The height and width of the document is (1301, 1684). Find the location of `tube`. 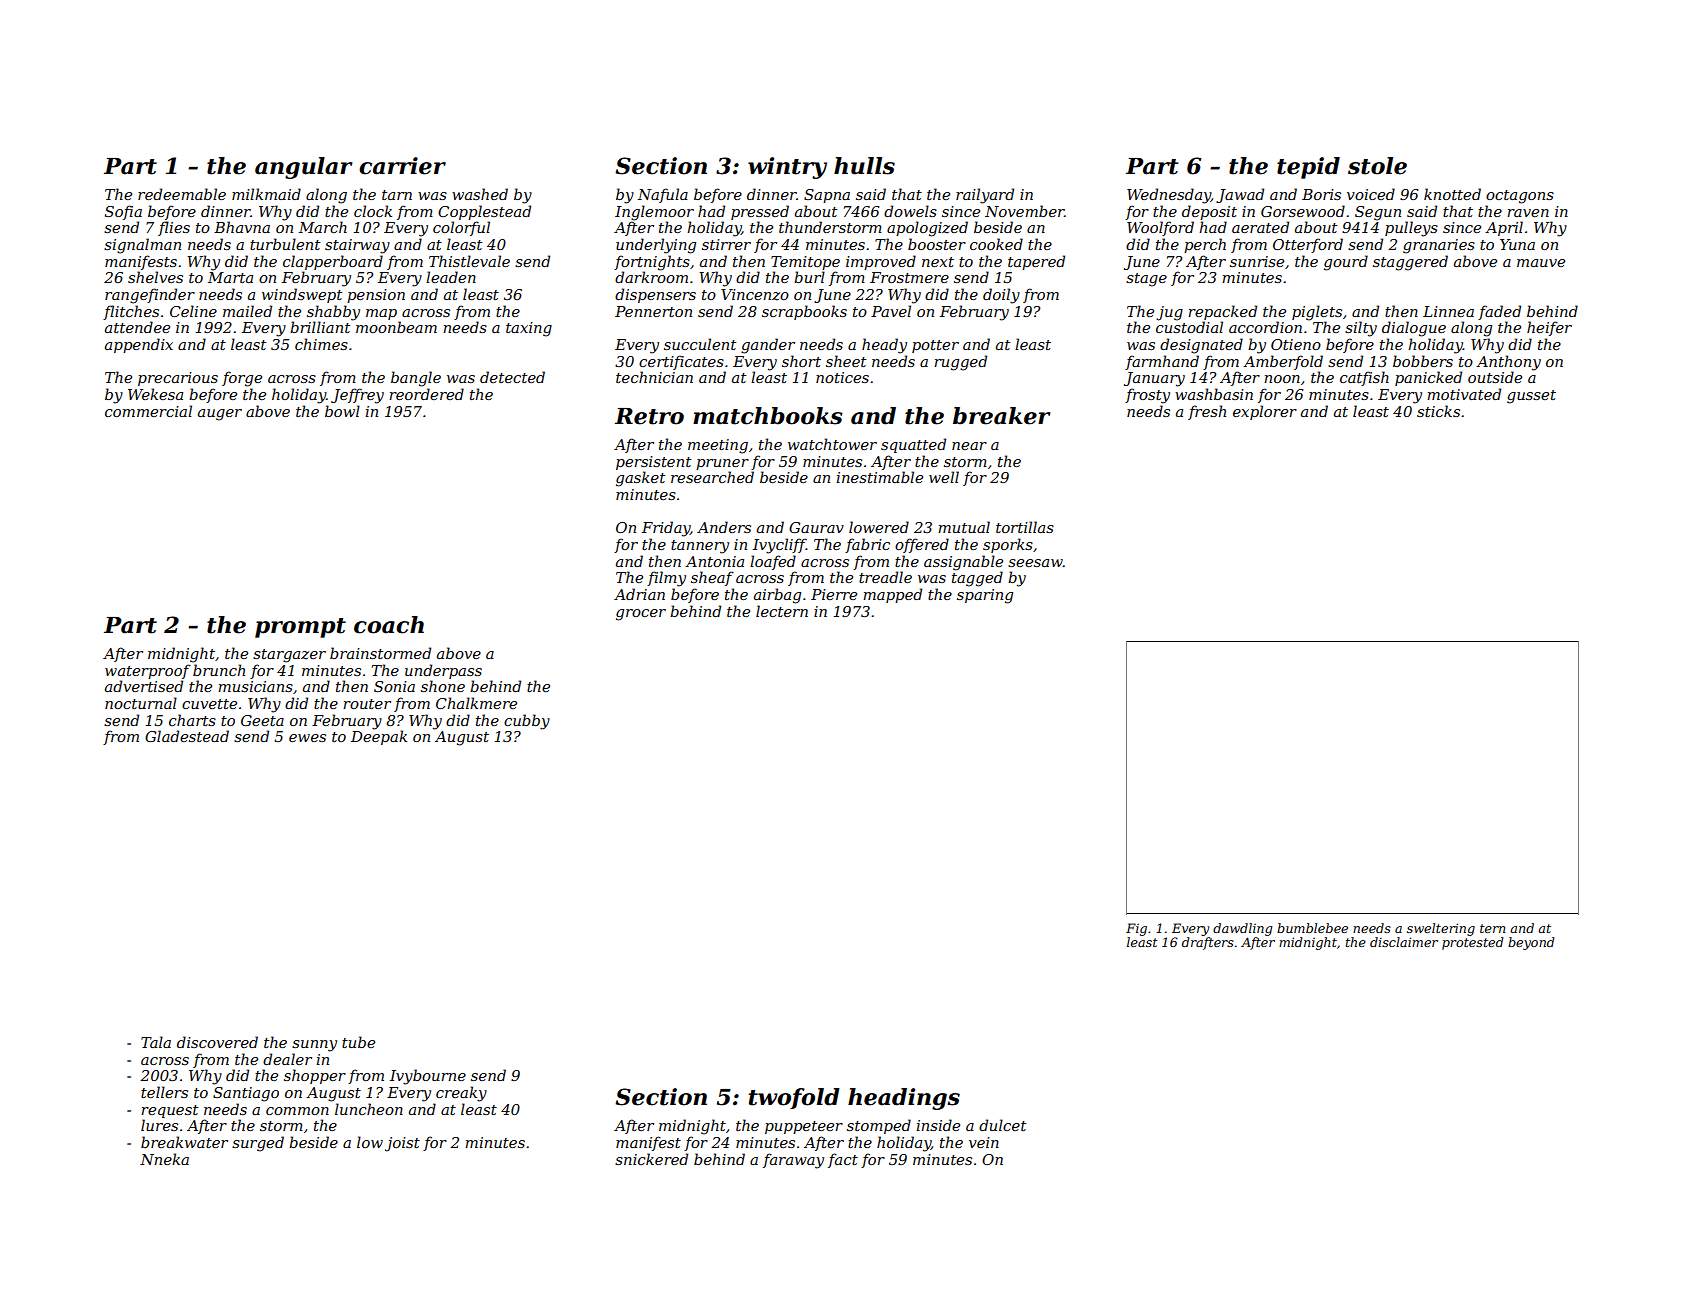

tube is located at coordinates (358, 1042).
